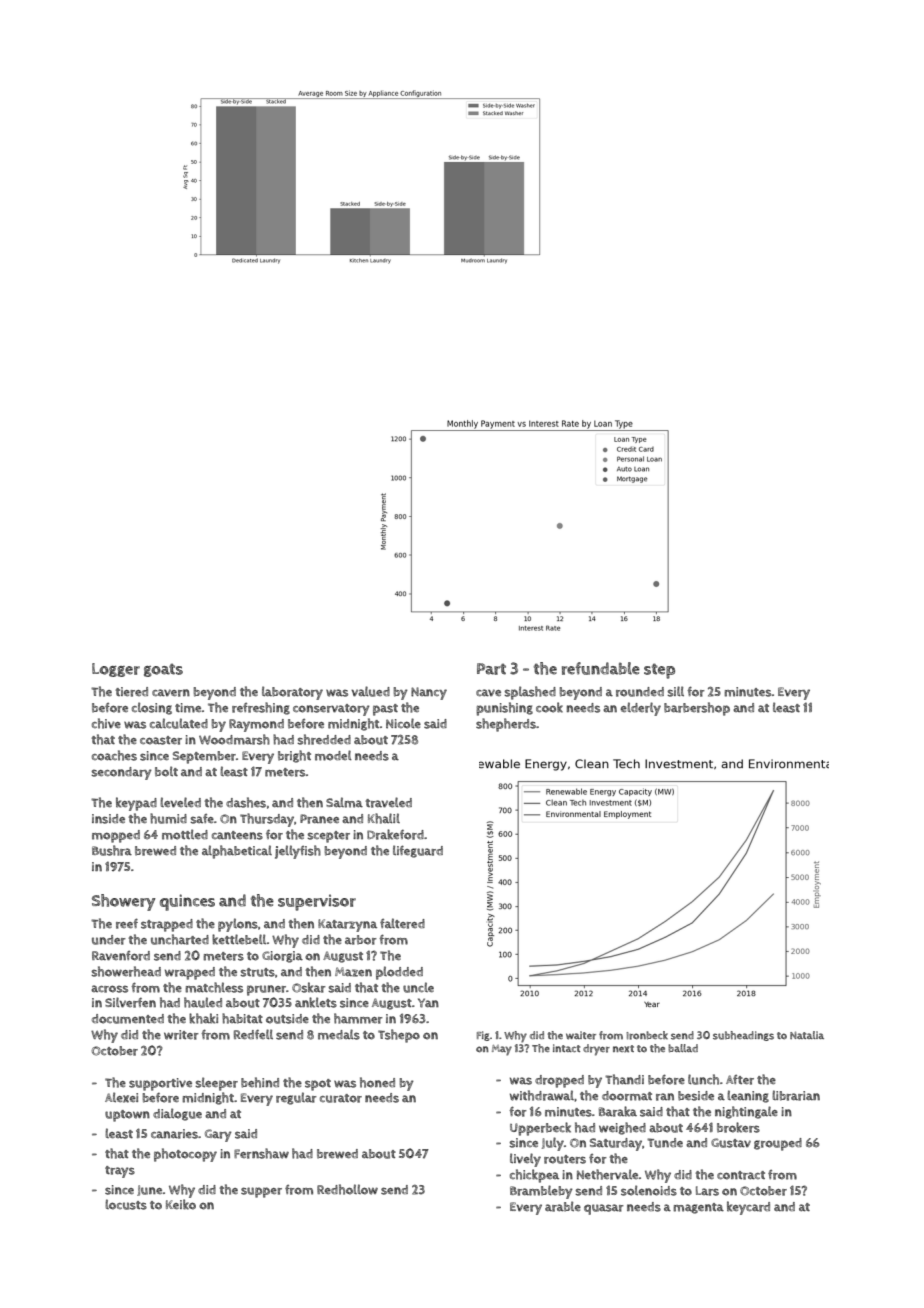  Describe the element at coordinates (640, 709) in the page. I see `elderly` at that location.
